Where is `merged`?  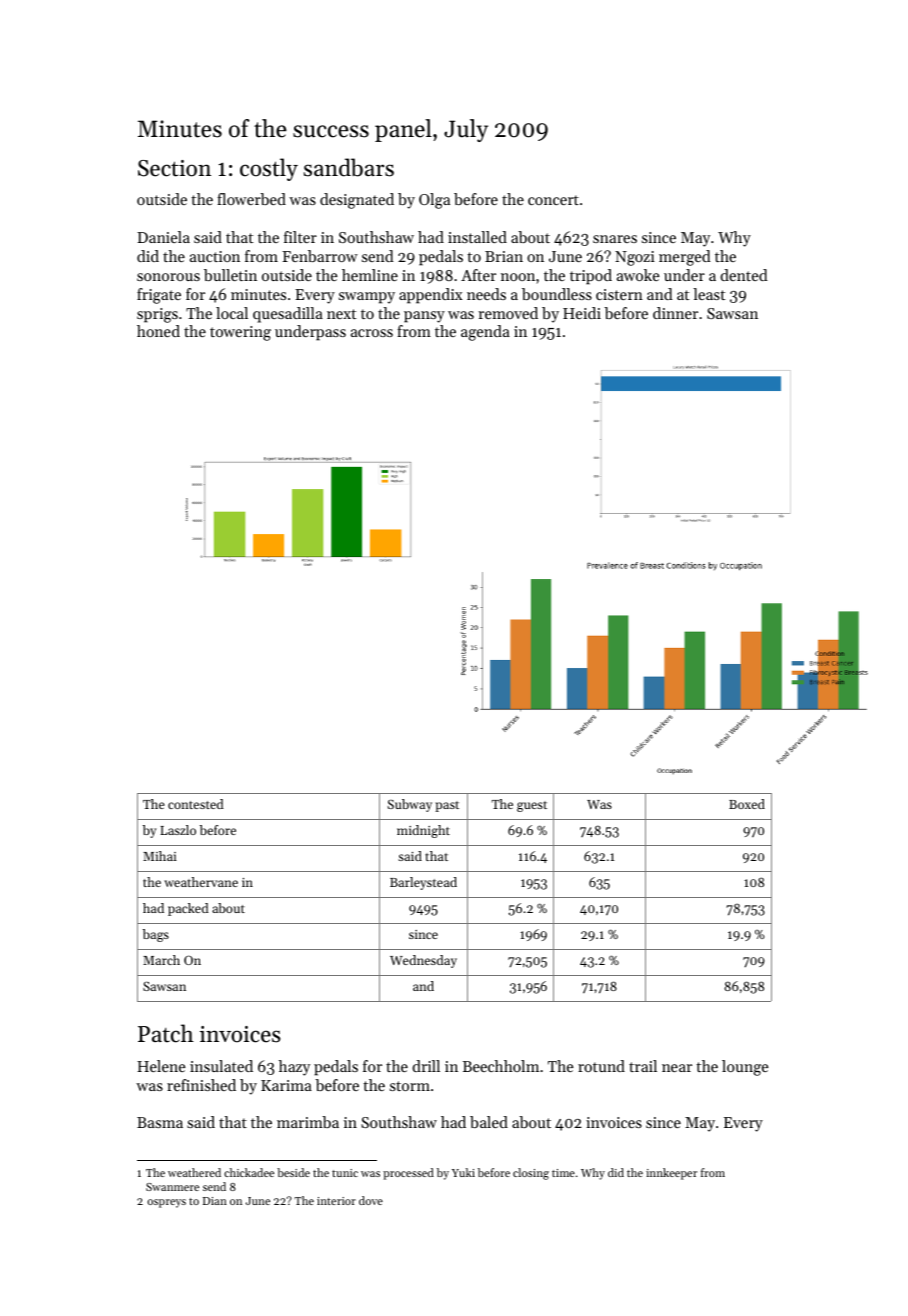
merged is located at coordinates (685, 258).
